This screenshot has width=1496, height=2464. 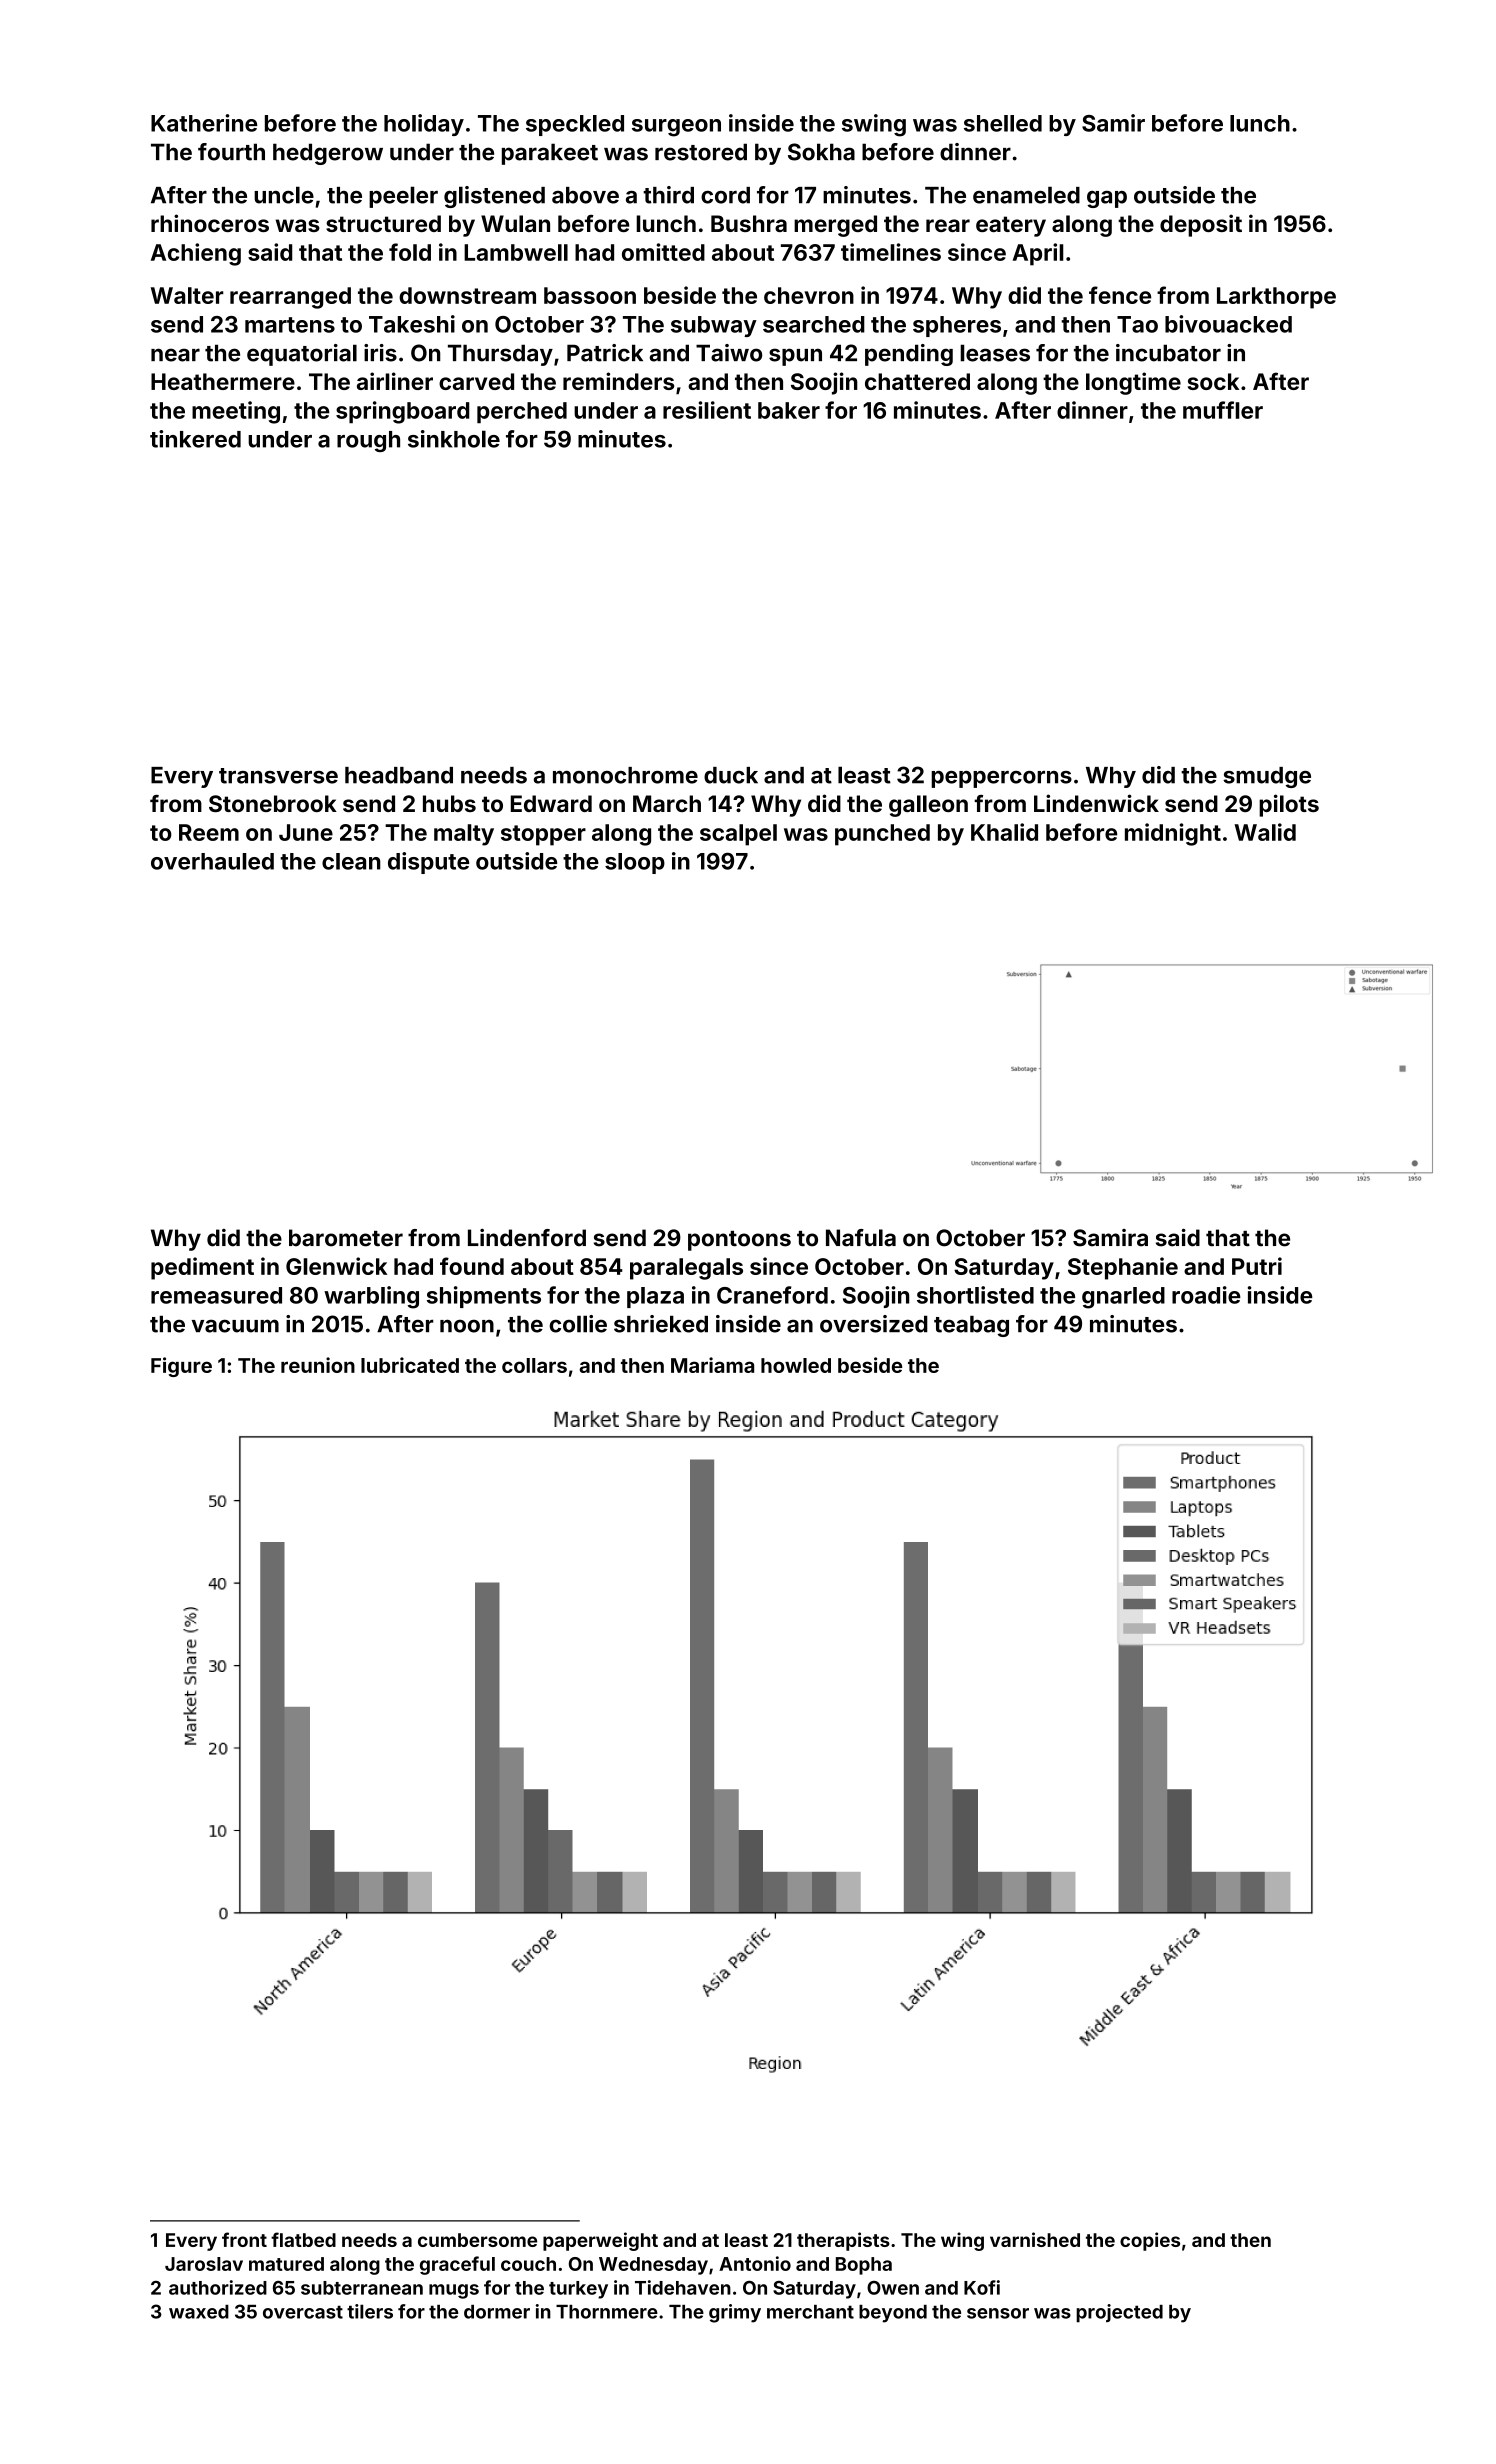 What do you see at coordinates (209, 832) in the screenshot?
I see `Reem` at bounding box center [209, 832].
